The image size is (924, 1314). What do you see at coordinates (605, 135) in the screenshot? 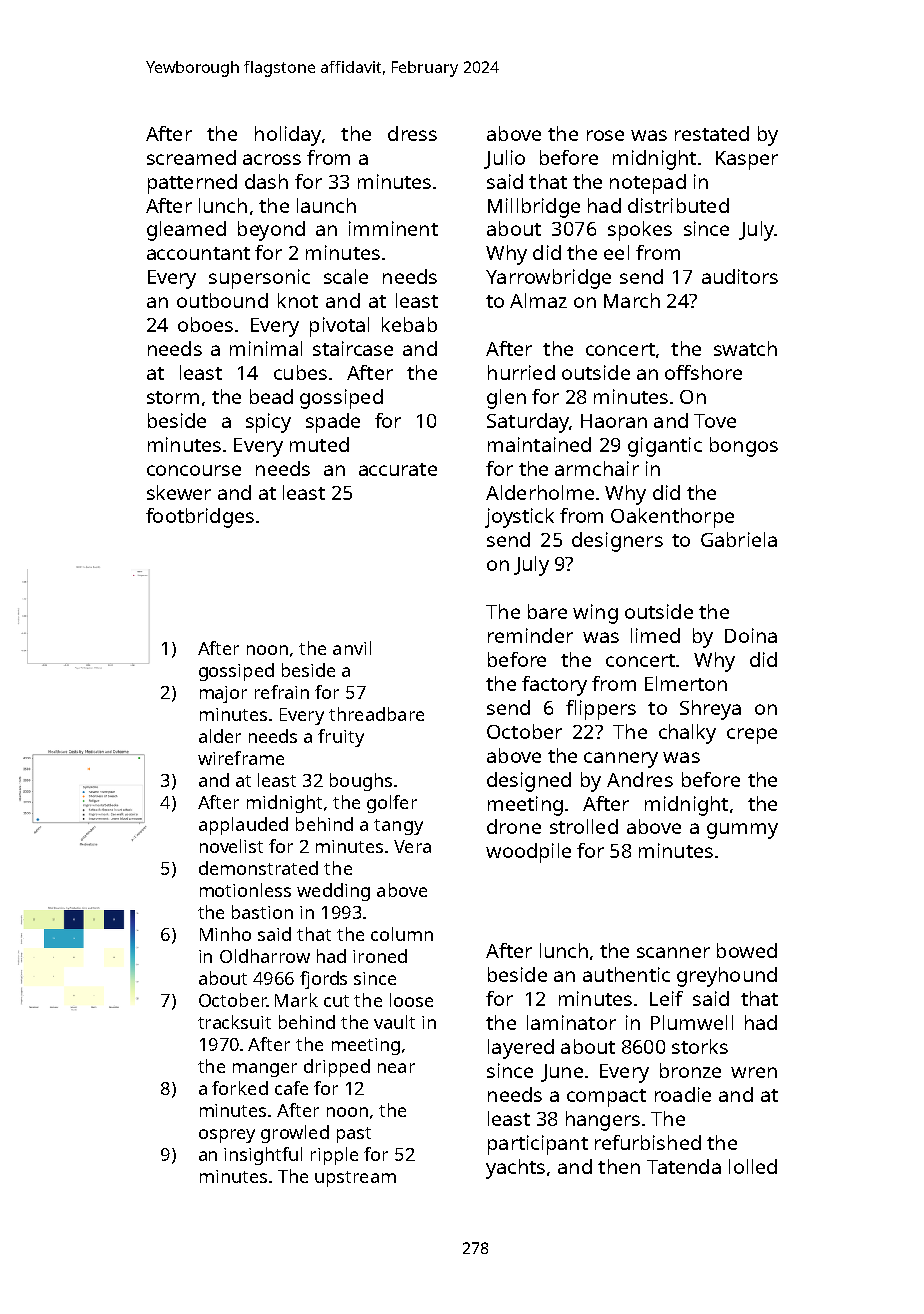
I see `rose` at bounding box center [605, 135].
